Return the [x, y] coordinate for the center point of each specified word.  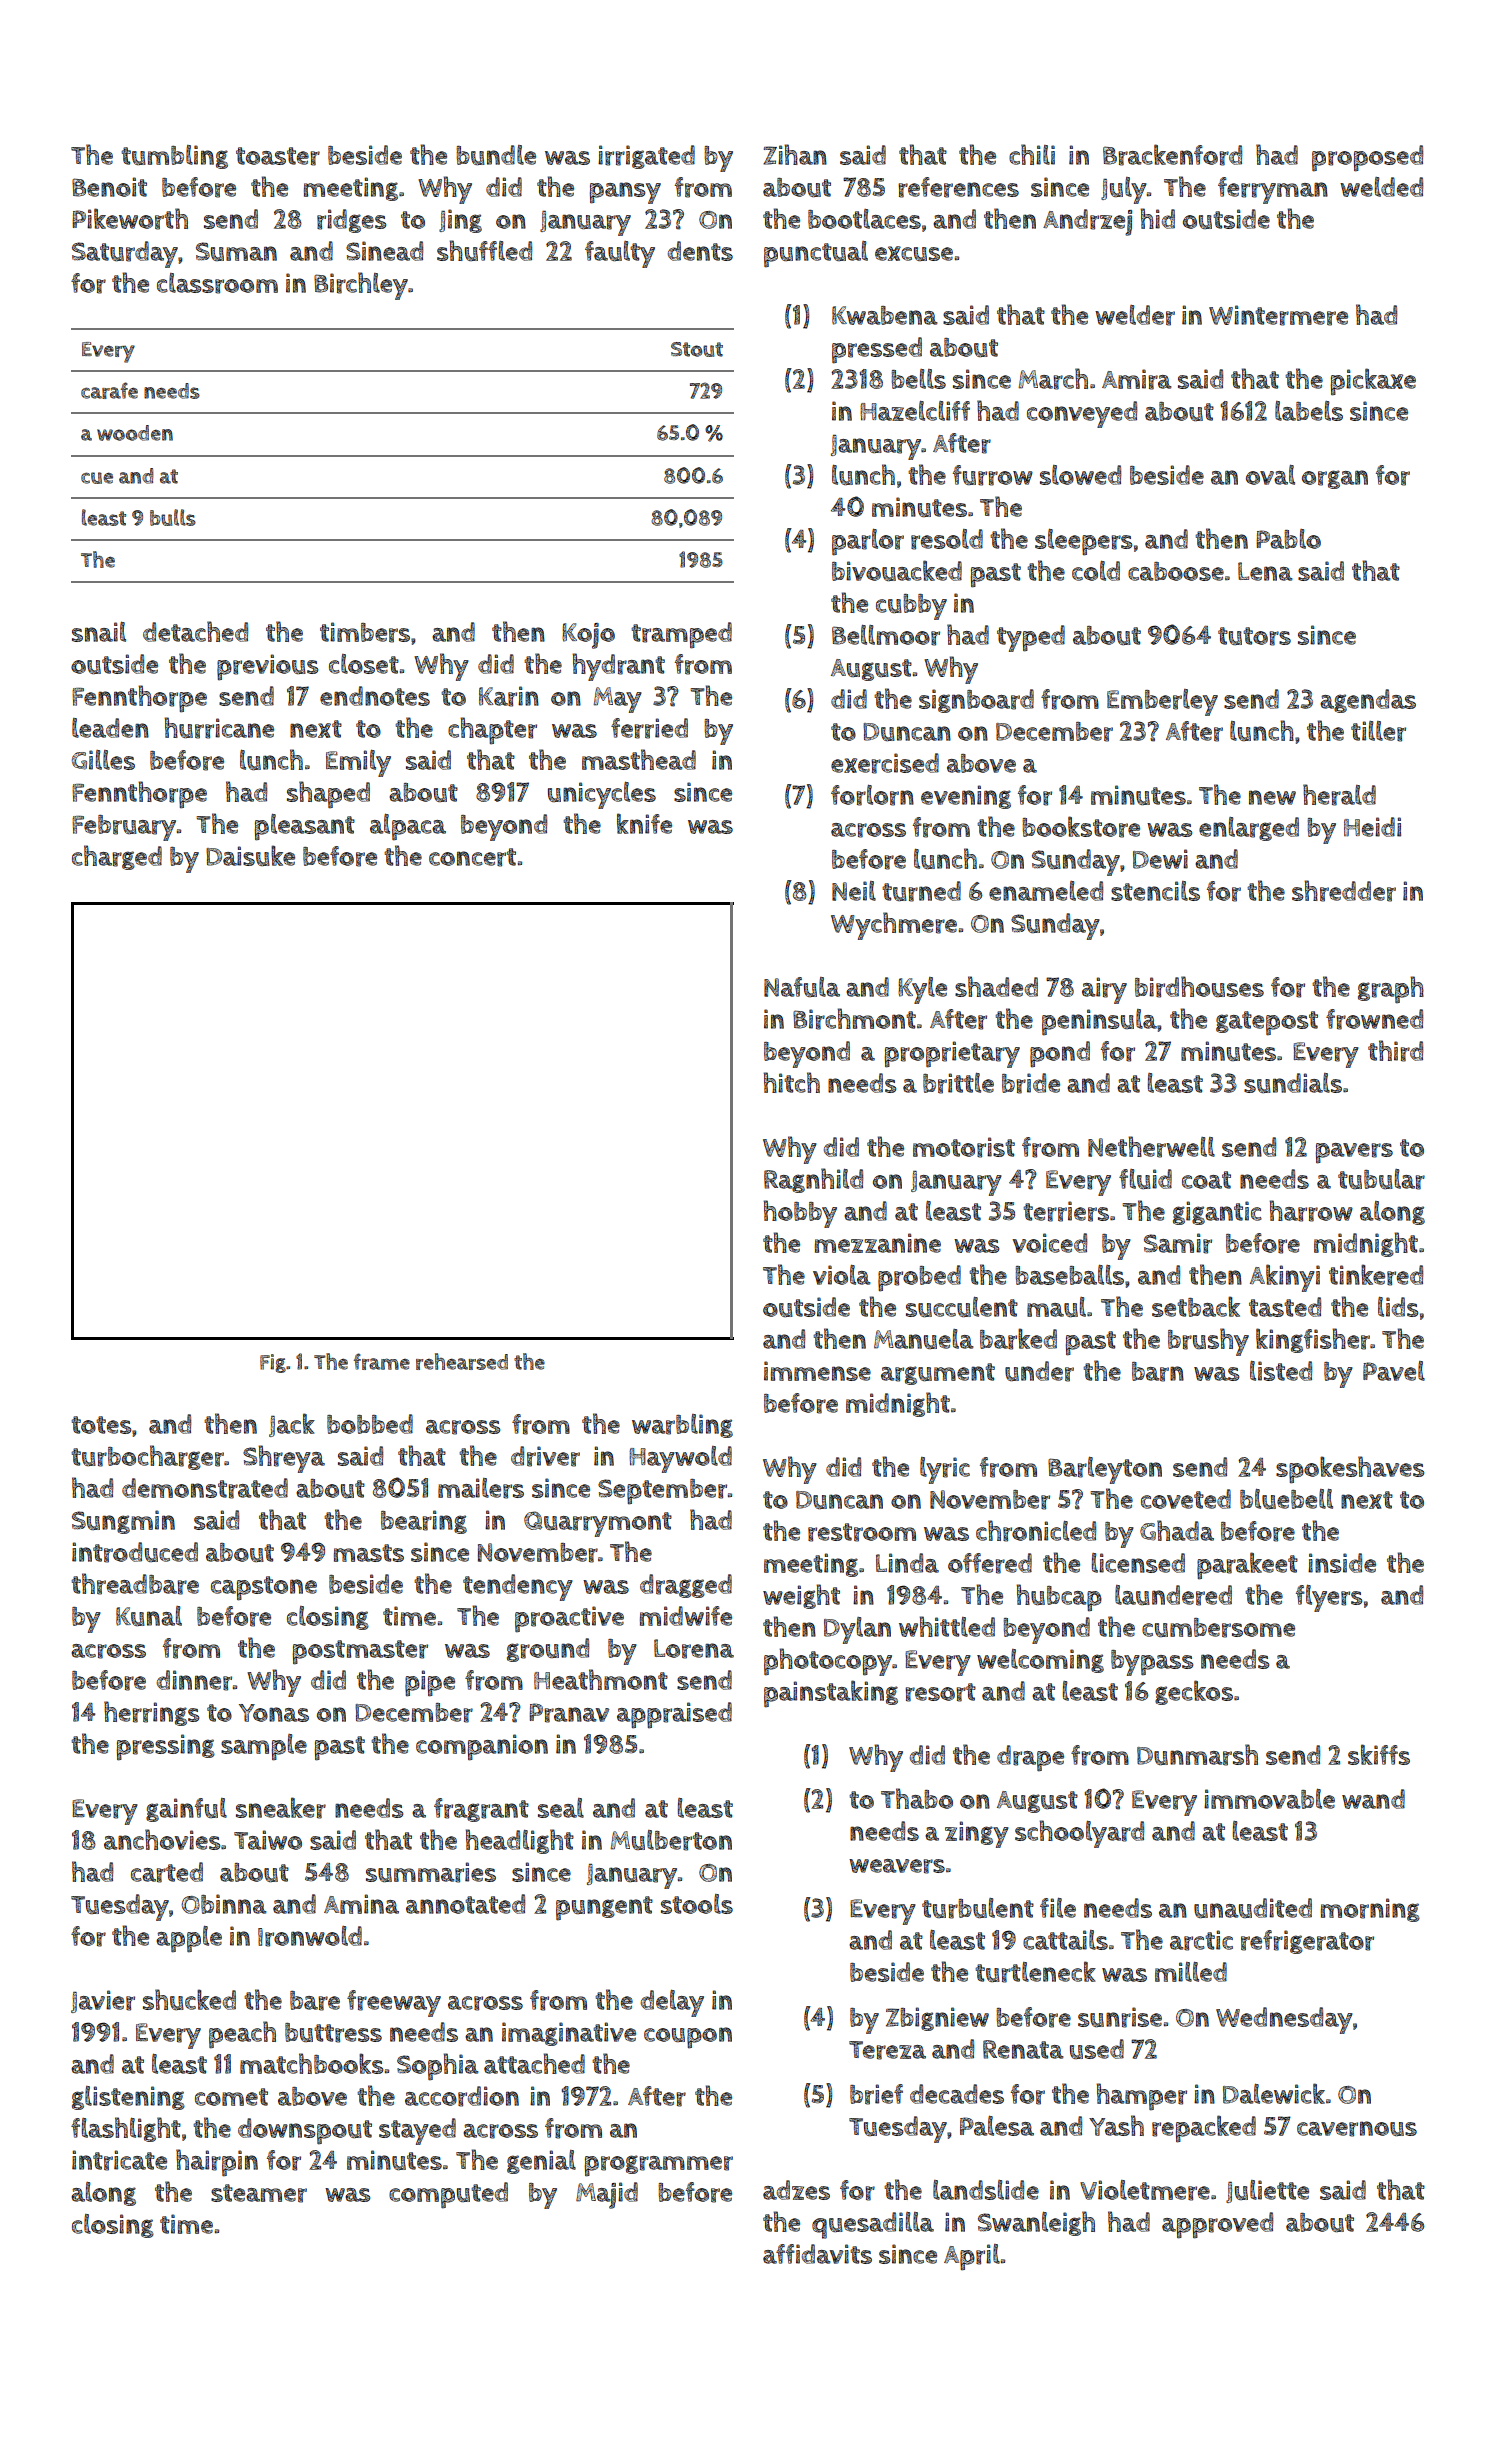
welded [1381, 187]
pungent [604, 1908]
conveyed [1082, 414]
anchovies [162, 1839]
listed [1281, 1371]
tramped [681, 635]
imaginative [569, 2034]
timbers [365, 632]
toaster [278, 156]
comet [231, 2097]
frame [381, 1361]
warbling [682, 1426]
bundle [496, 155]
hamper [1141, 2097]
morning [1370, 1910]
